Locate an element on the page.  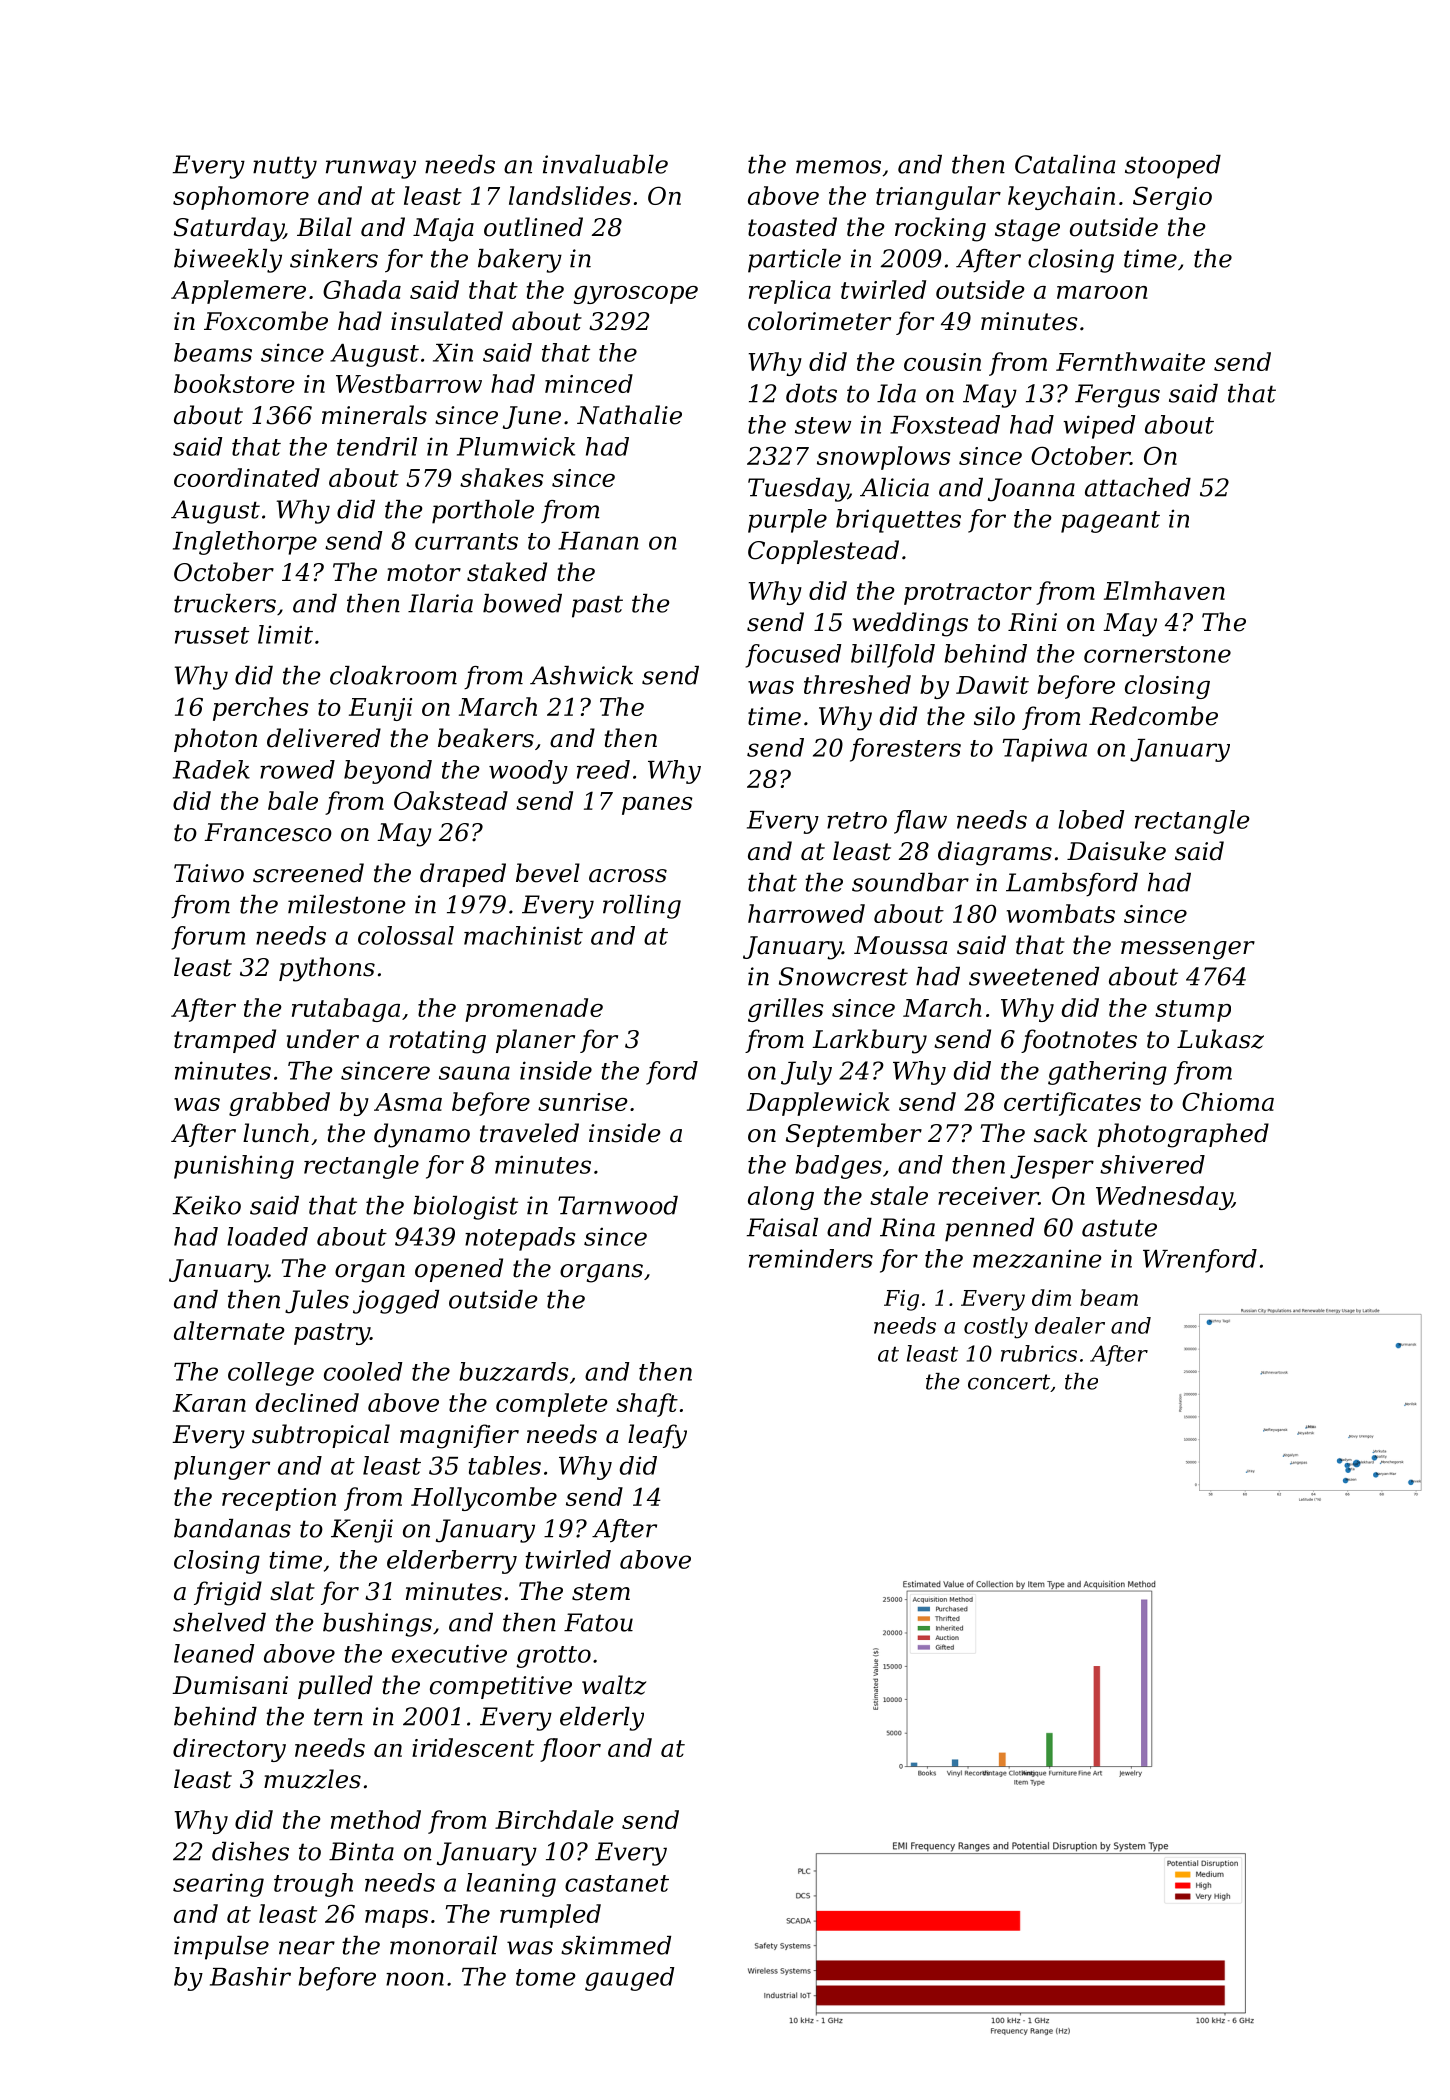
iridescent is located at coordinates (473, 1747).
